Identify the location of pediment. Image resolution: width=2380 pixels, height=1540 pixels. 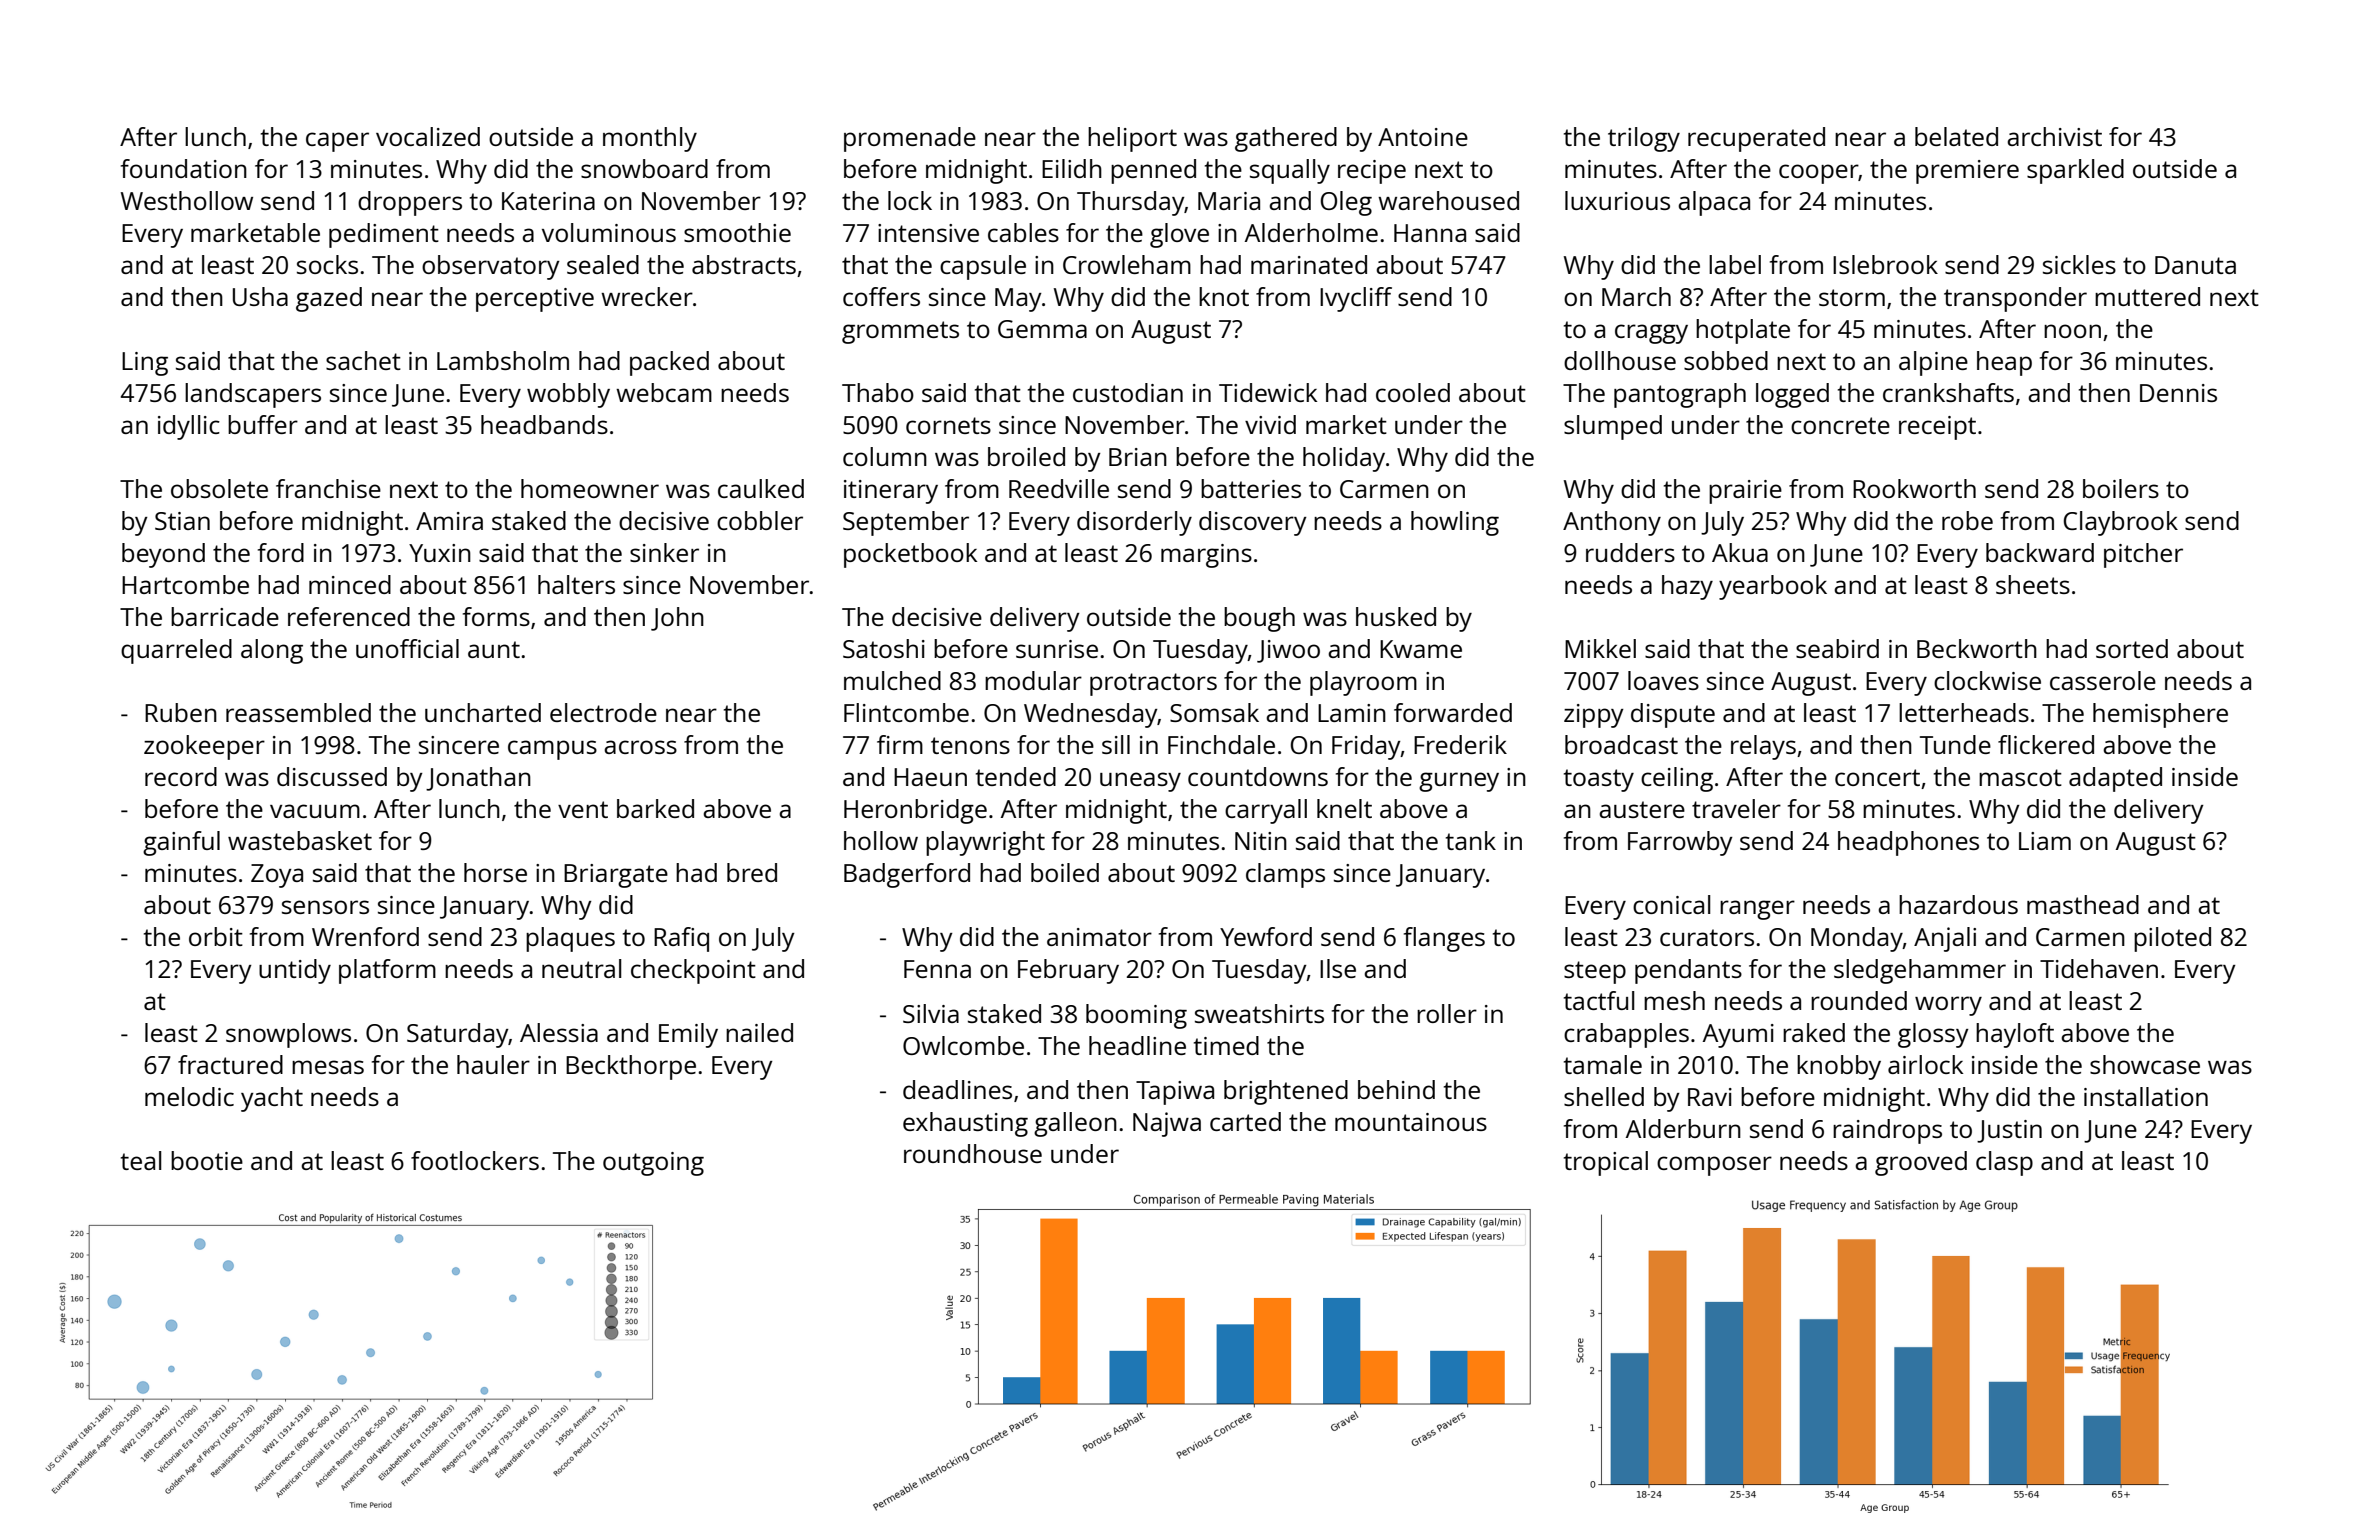
(384, 235).
